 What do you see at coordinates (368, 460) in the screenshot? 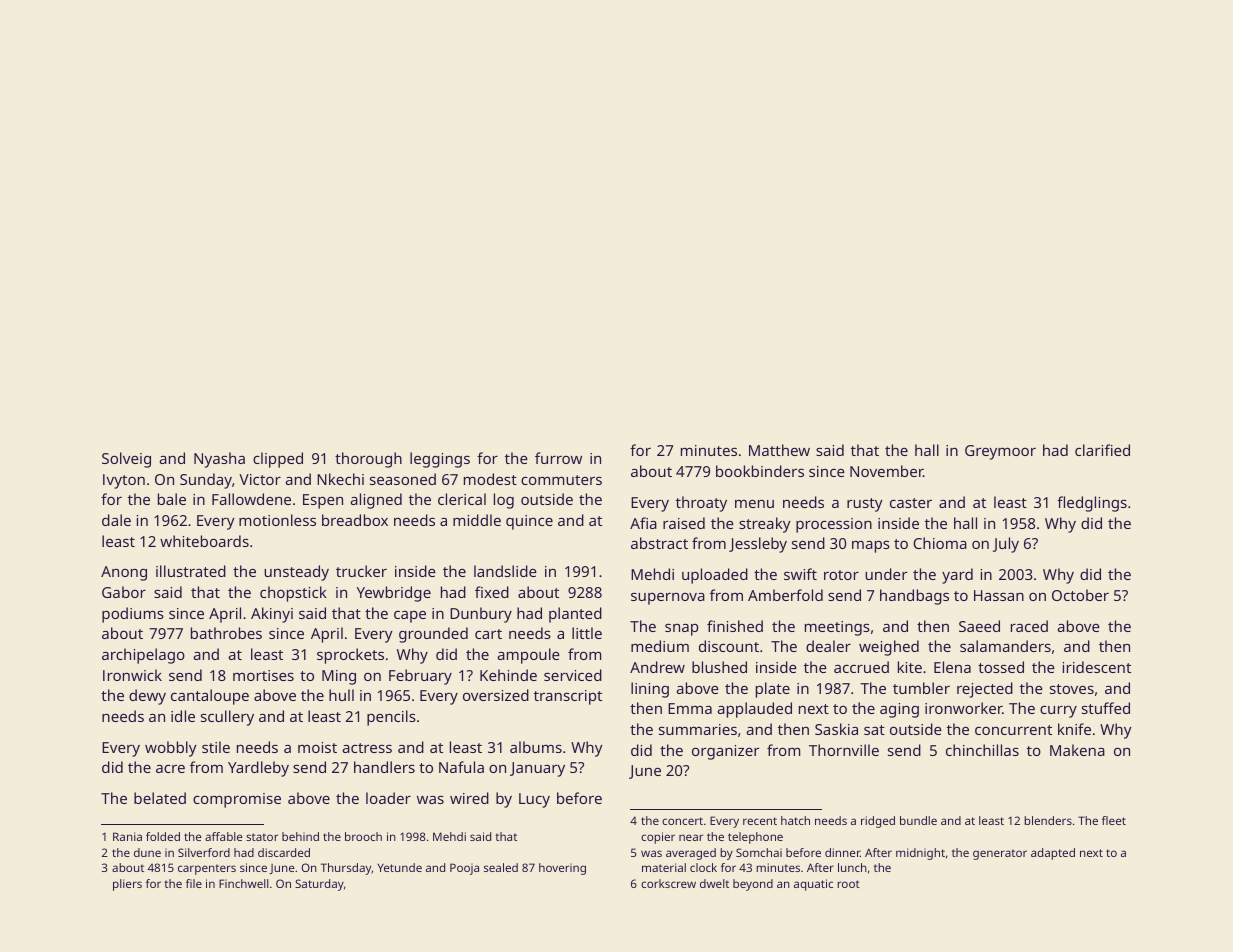
I see `thorough` at bounding box center [368, 460].
